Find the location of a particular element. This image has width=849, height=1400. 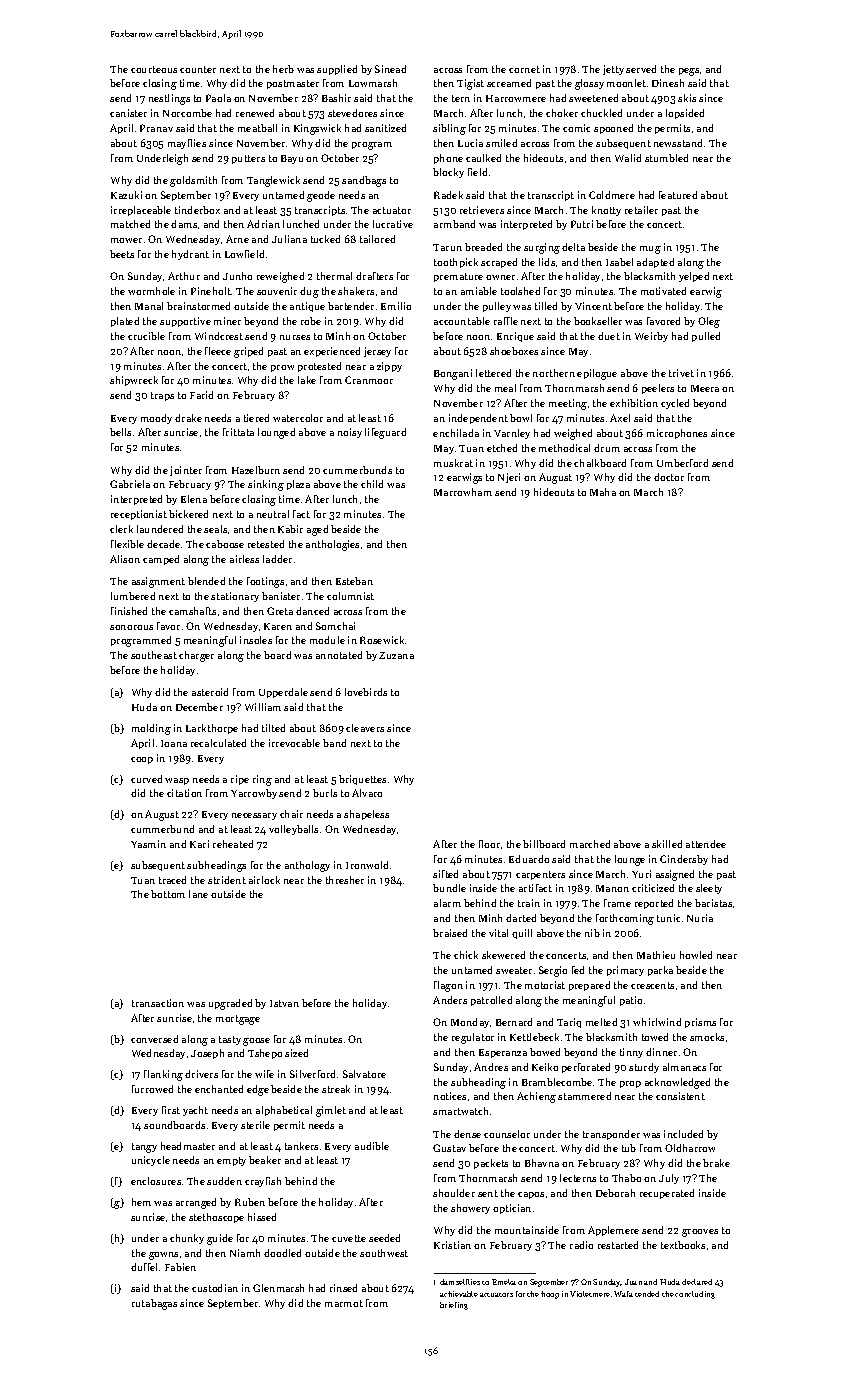

independent is located at coordinates (478, 419).
